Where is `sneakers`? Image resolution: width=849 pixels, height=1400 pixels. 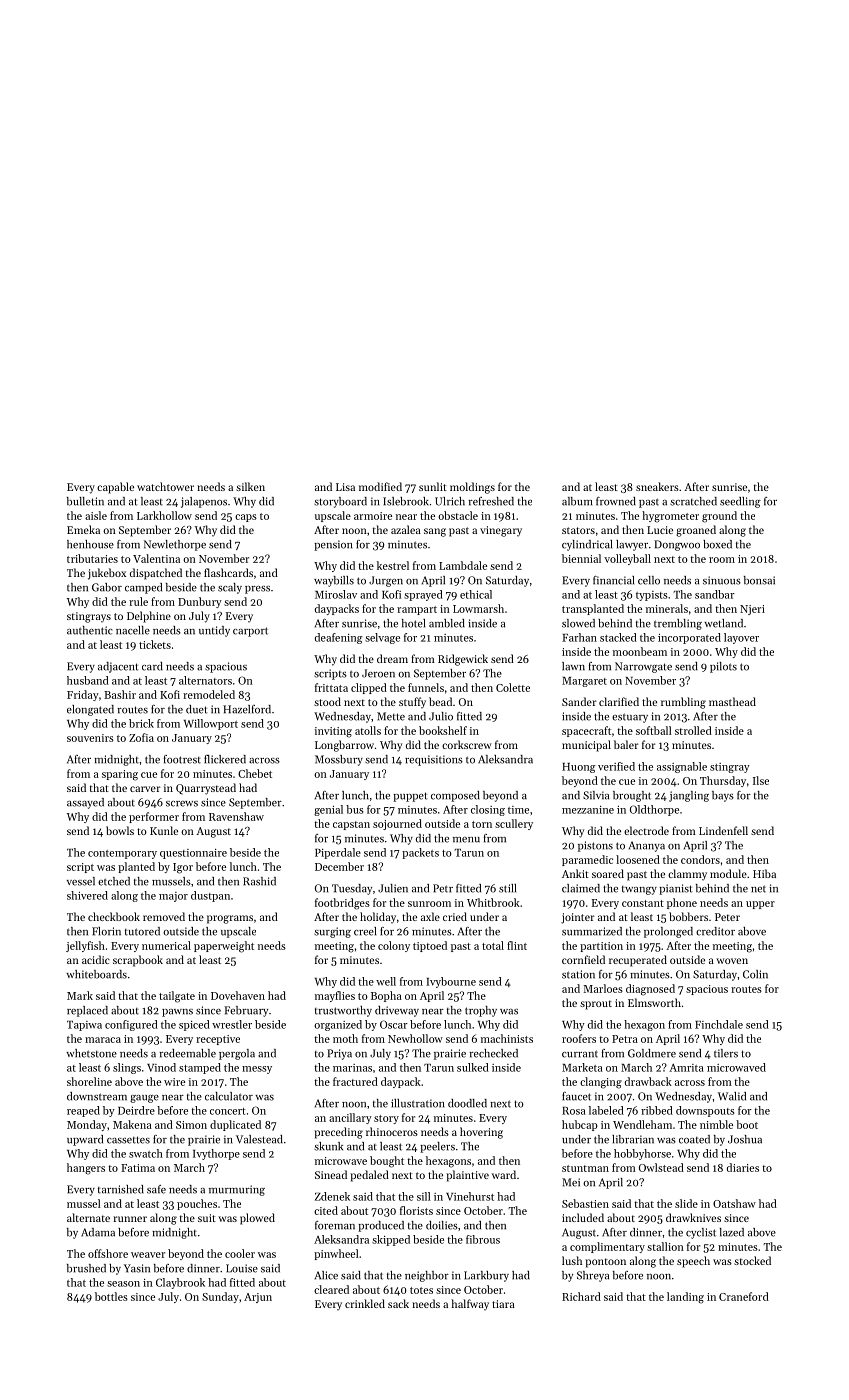
sneakers is located at coordinates (657, 486).
